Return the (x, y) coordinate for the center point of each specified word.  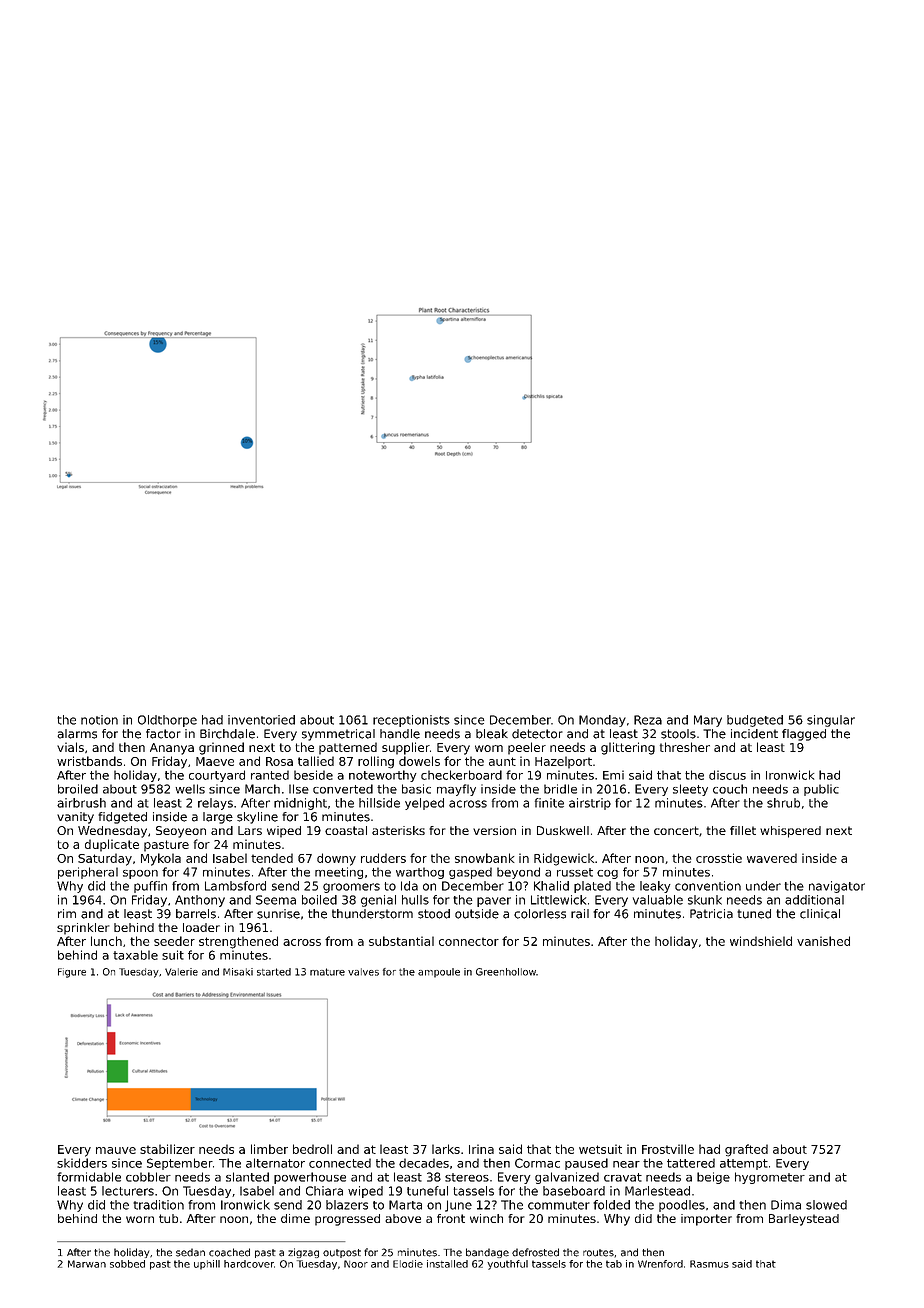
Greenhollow (506, 972)
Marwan (87, 1264)
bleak (492, 734)
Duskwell (563, 830)
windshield (761, 941)
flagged (804, 735)
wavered (772, 858)
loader (201, 927)
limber (269, 1149)
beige (713, 1178)
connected (340, 1163)
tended (272, 858)
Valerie (181, 972)
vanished (823, 941)
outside (477, 914)
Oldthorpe (167, 721)
